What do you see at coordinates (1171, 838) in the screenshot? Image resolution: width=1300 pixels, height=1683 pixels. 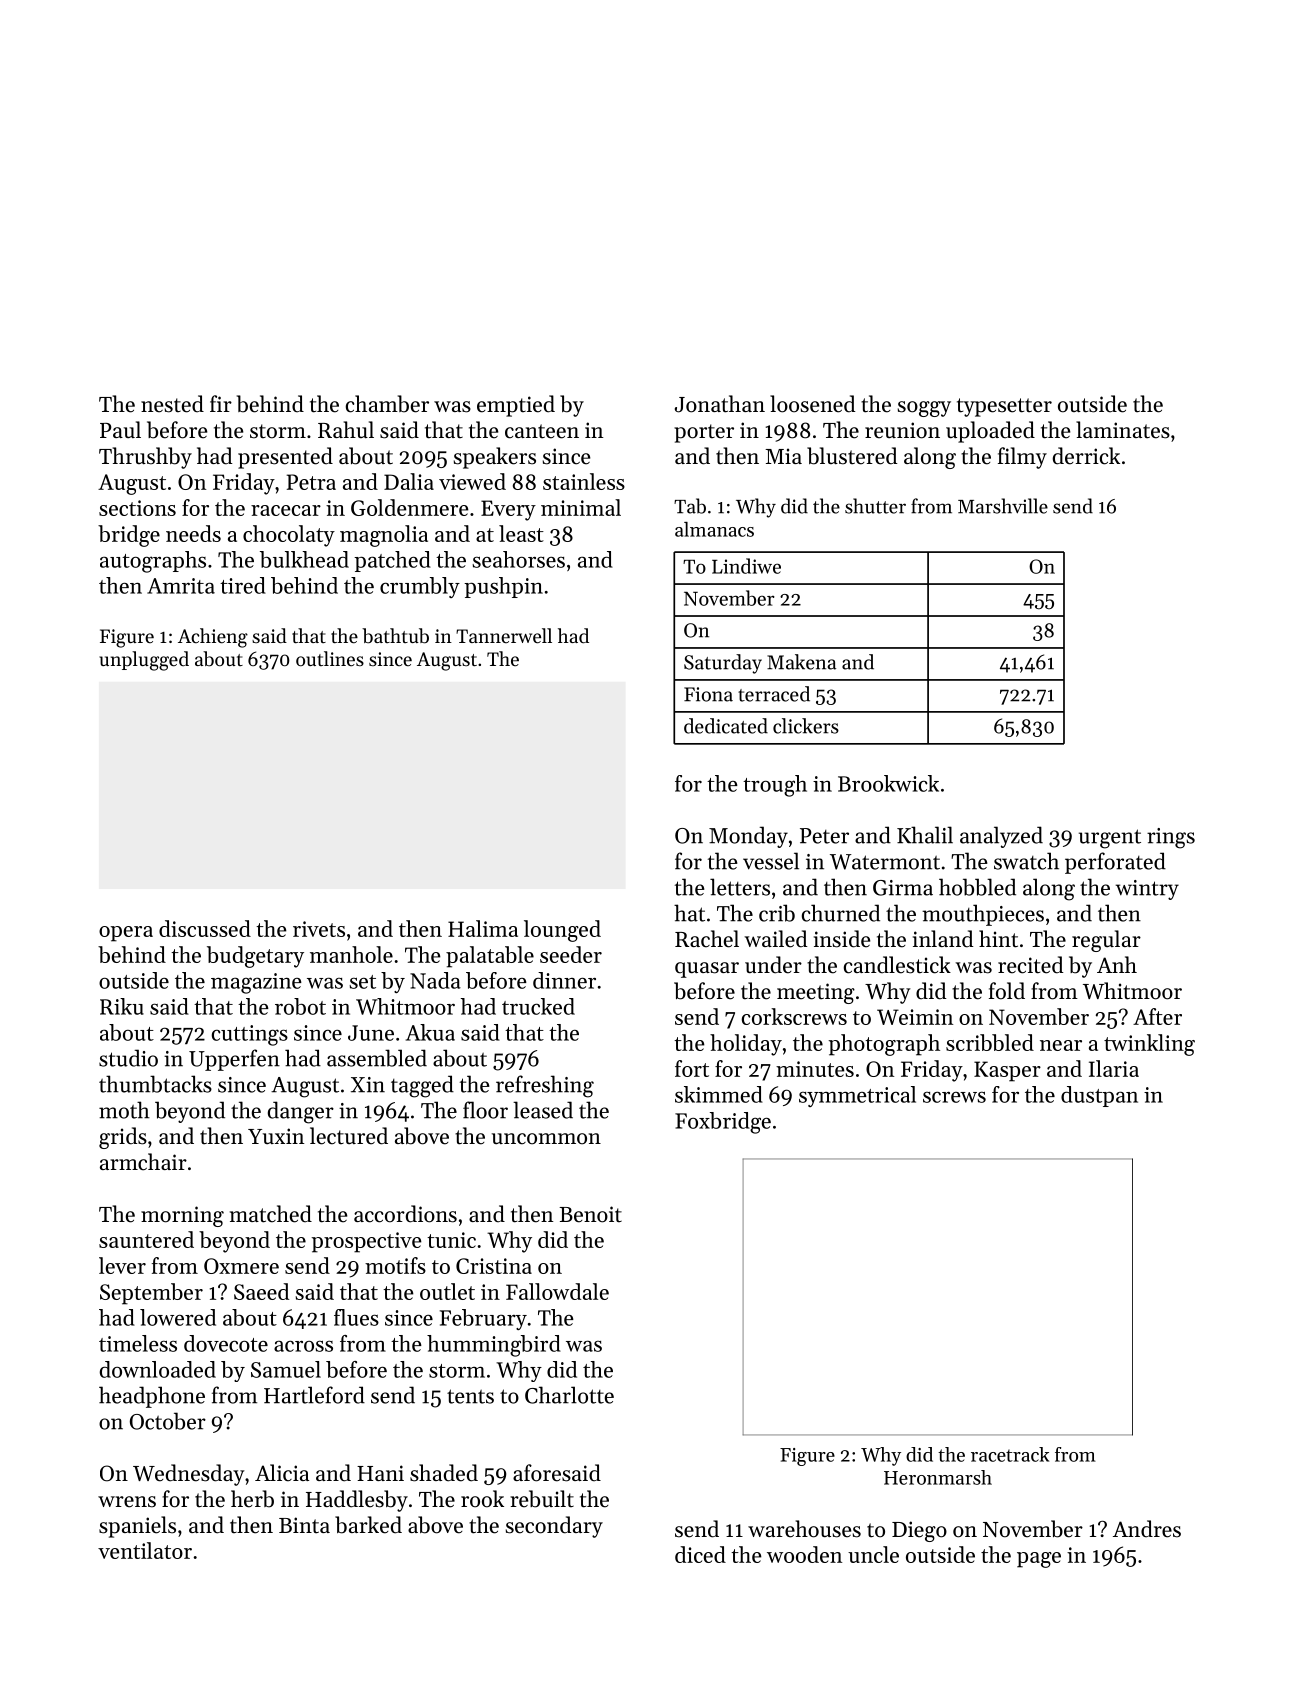 I see `rings` at bounding box center [1171, 838].
